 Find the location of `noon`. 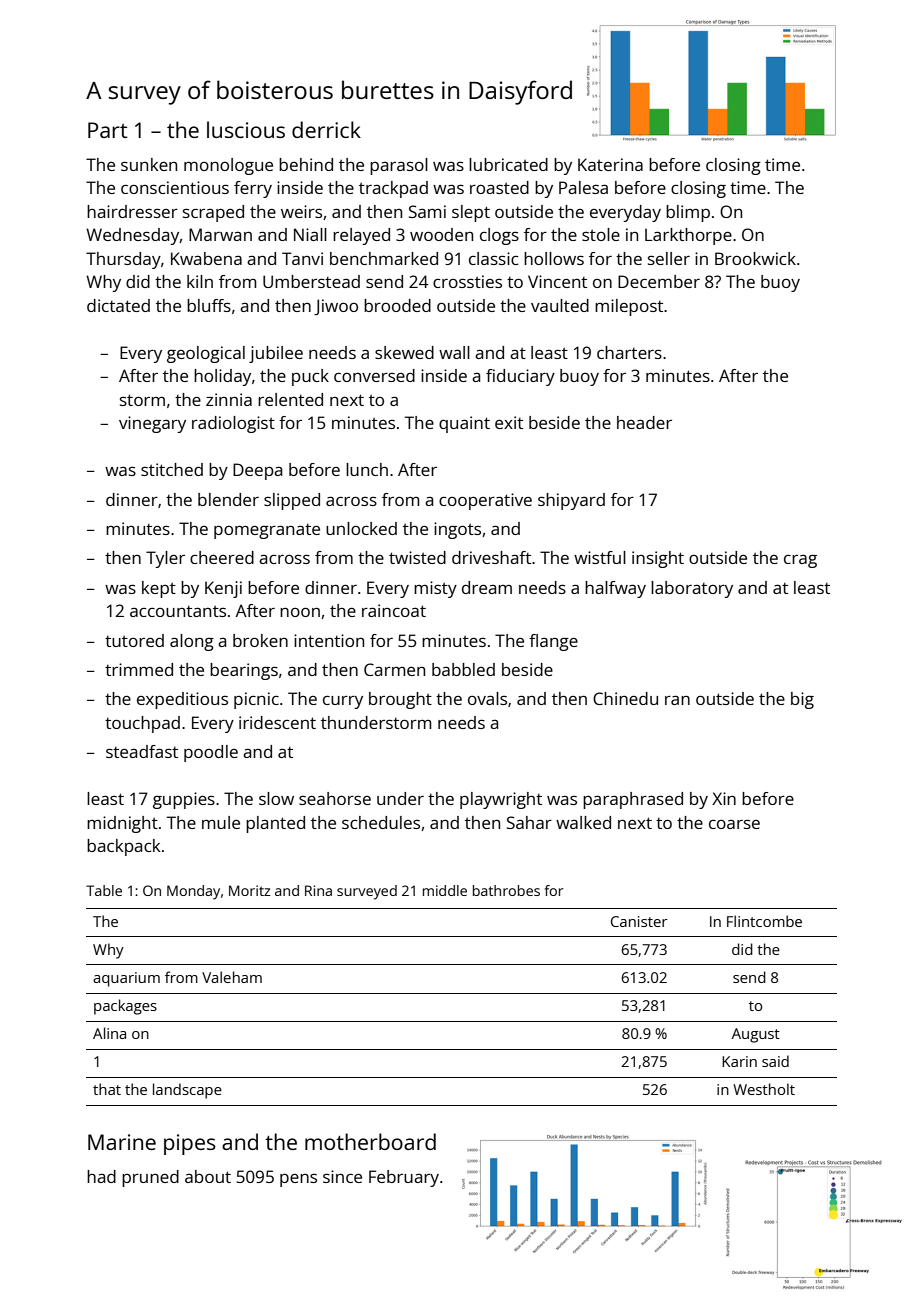

noon is located at coordinates (300, 612).
